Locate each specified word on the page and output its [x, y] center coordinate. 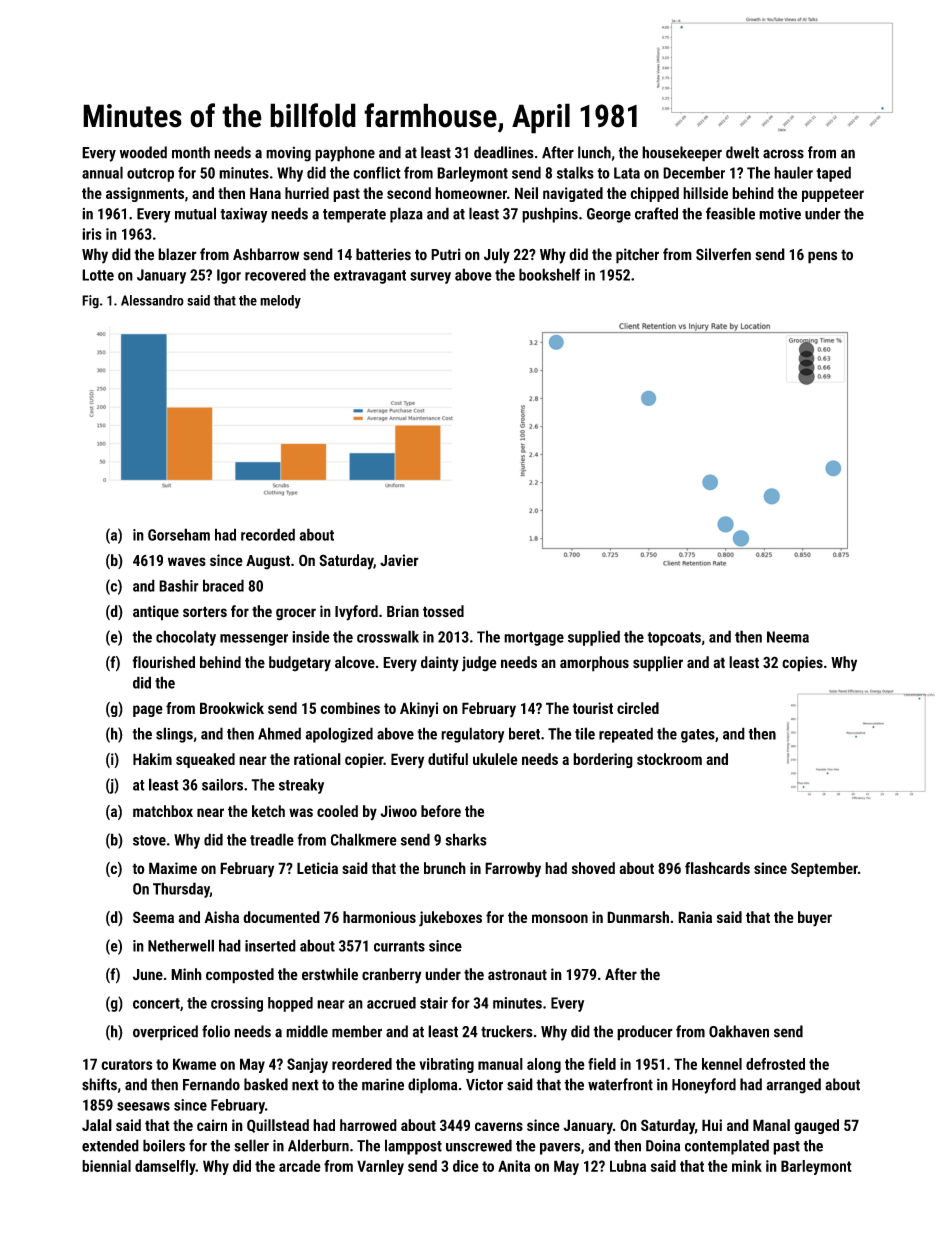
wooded [143, 152]
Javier [399, 560]
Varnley [380, 1167]
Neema [788, 637]
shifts [99, 1084]
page [148, 711]
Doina [663, 1146]
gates [698, 736]
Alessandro [152, 300]
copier [364, 760]
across [783, 154]
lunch [594, 152]
